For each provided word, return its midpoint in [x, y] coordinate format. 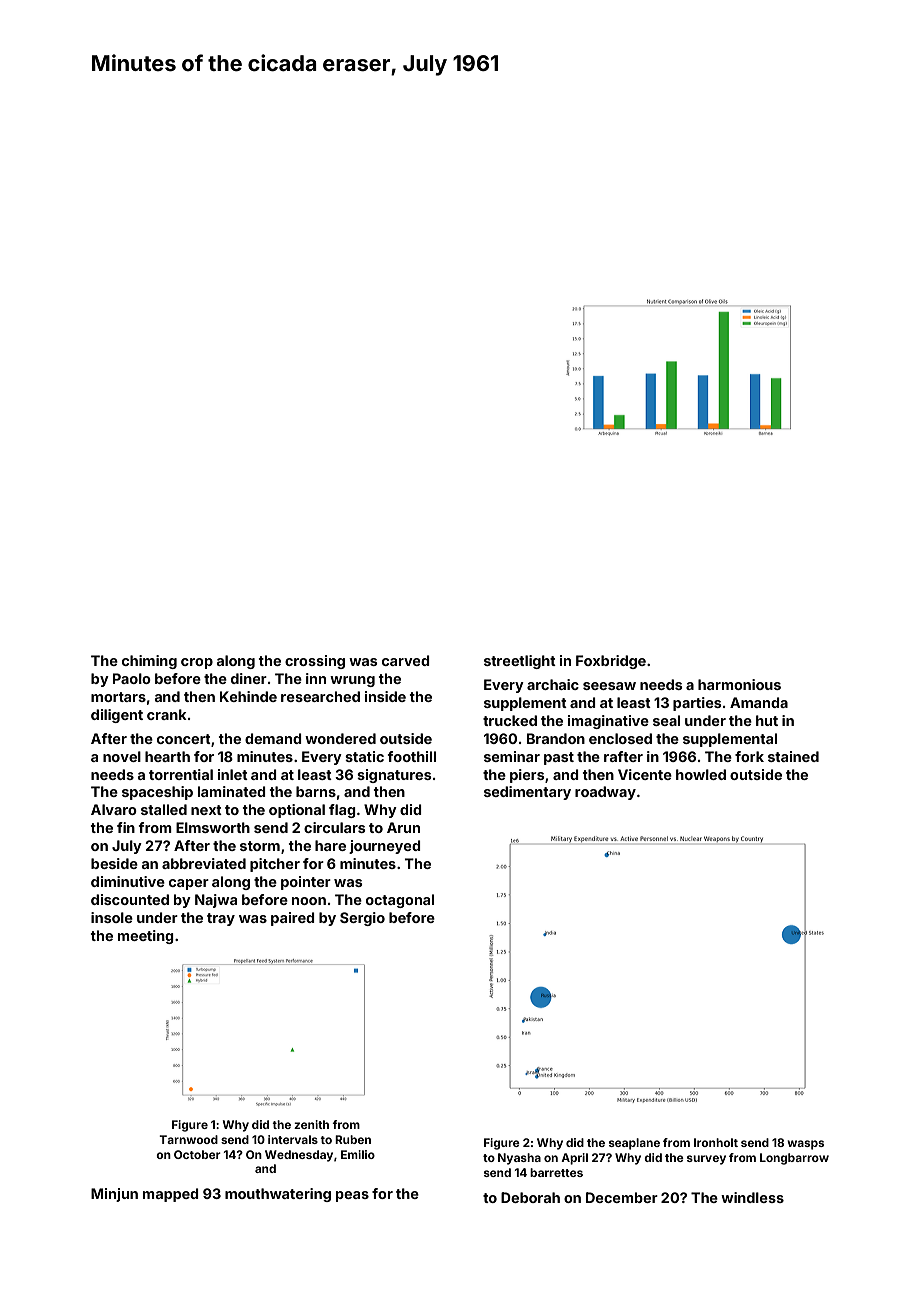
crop [197, 663]
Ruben [353, 1139]
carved [406, 660]
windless [752, 1197]
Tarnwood [188, 1139]
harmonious [739, 684]
